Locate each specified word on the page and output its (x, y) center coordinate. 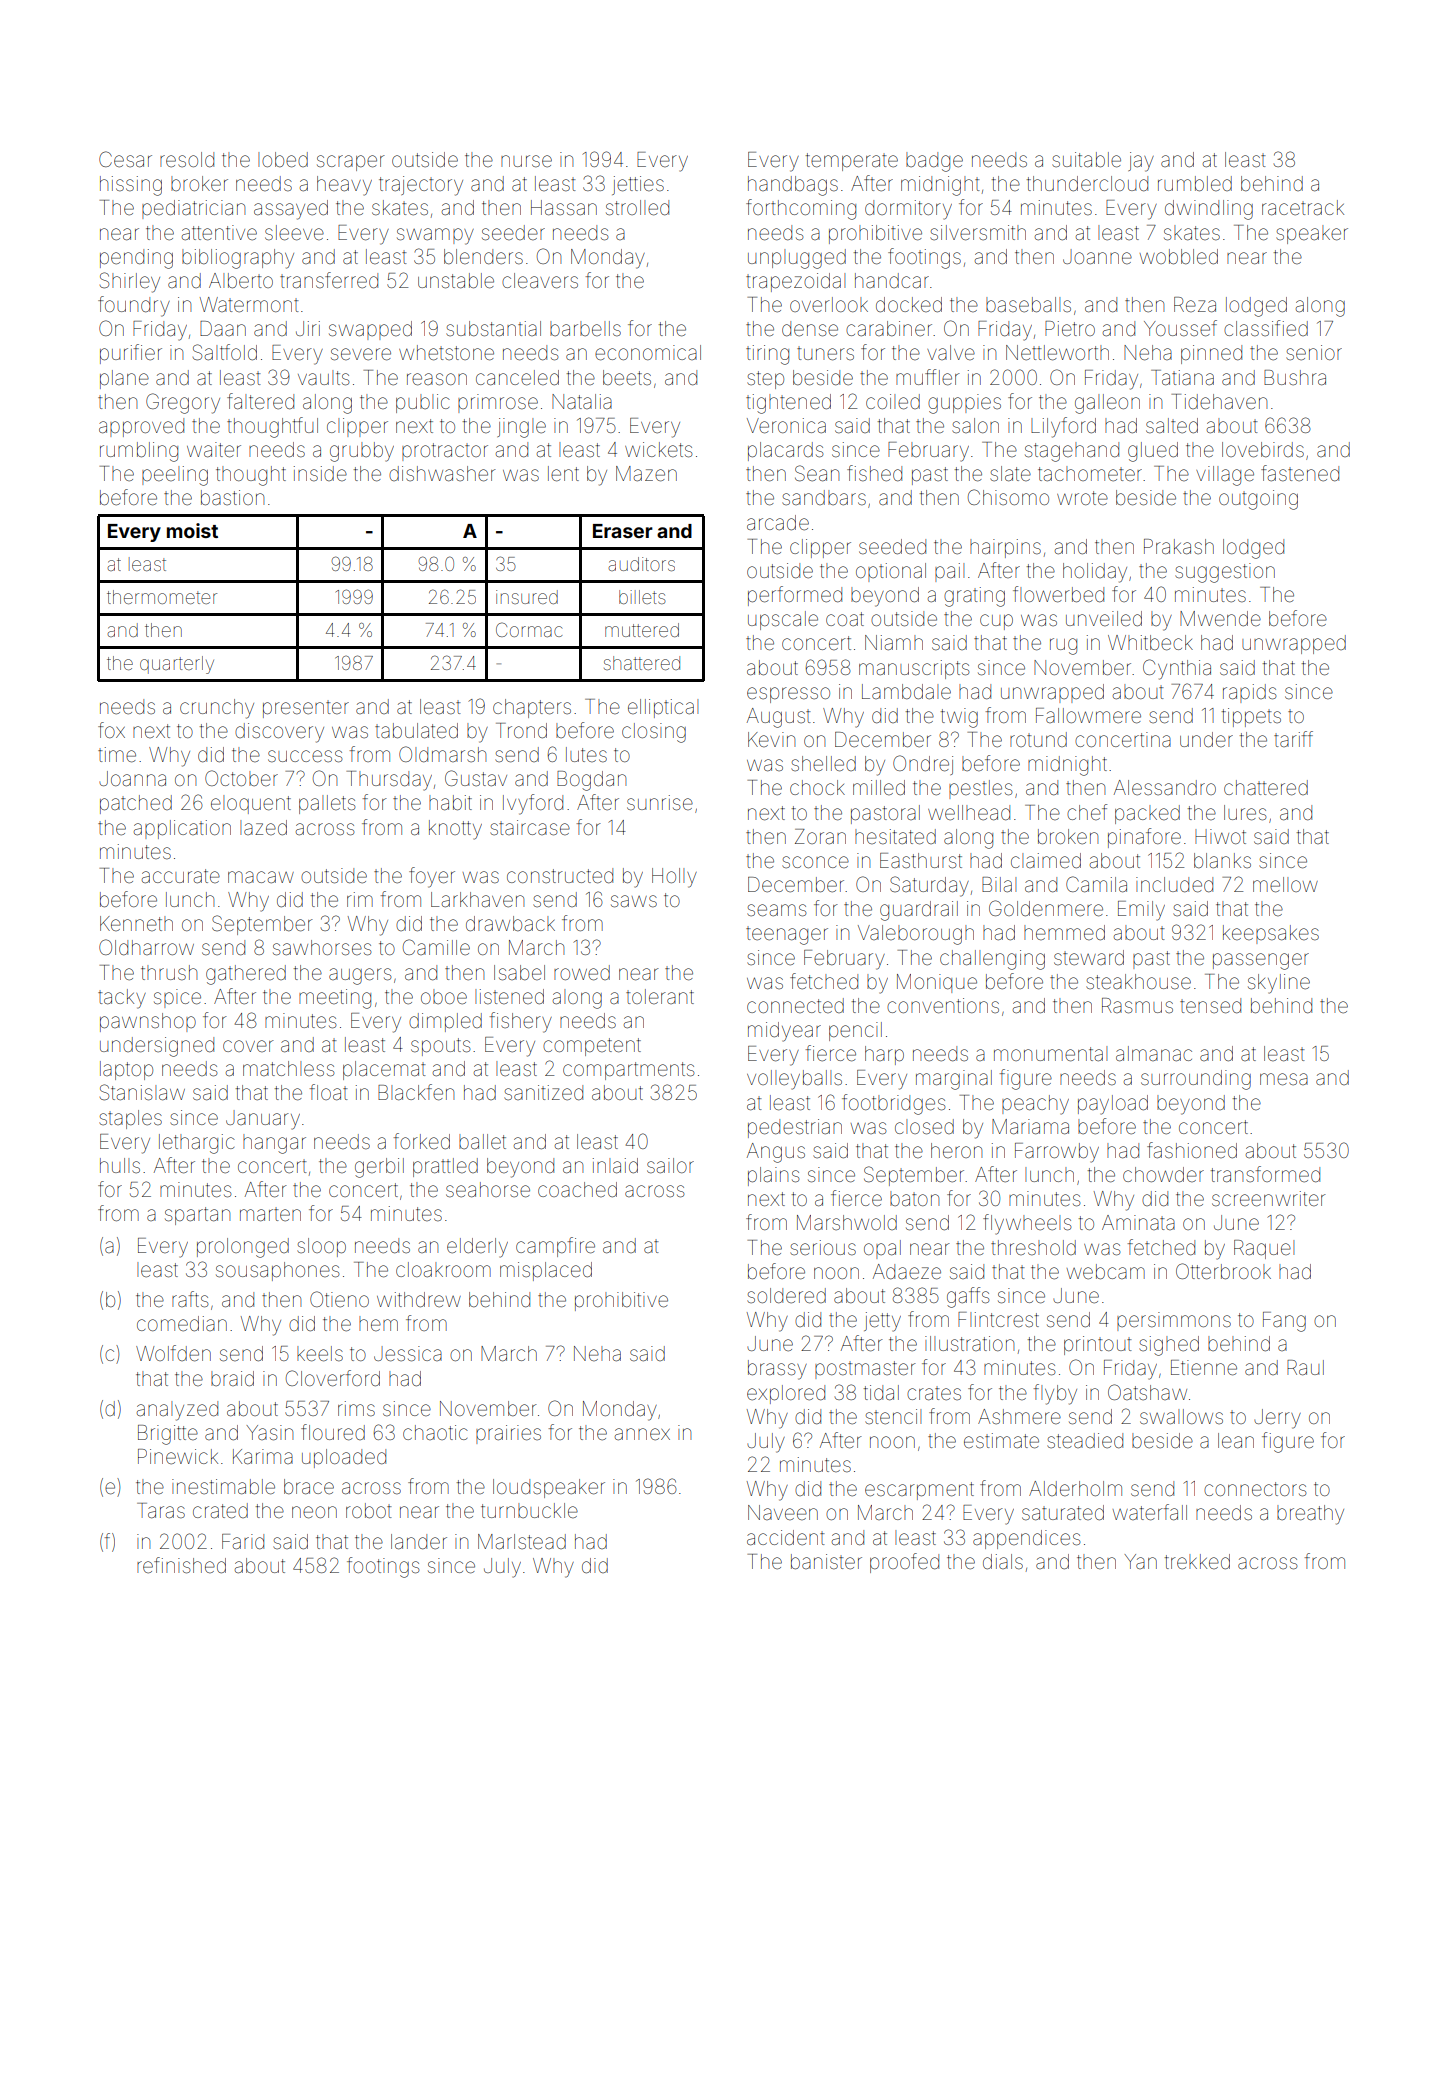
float (329, 1092)
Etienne (1204, 1368)
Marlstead (522, 1541)
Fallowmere (1088, 716)
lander (419, 1541)
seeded (892, 546)
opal (882, 1249)
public (423, 403)
